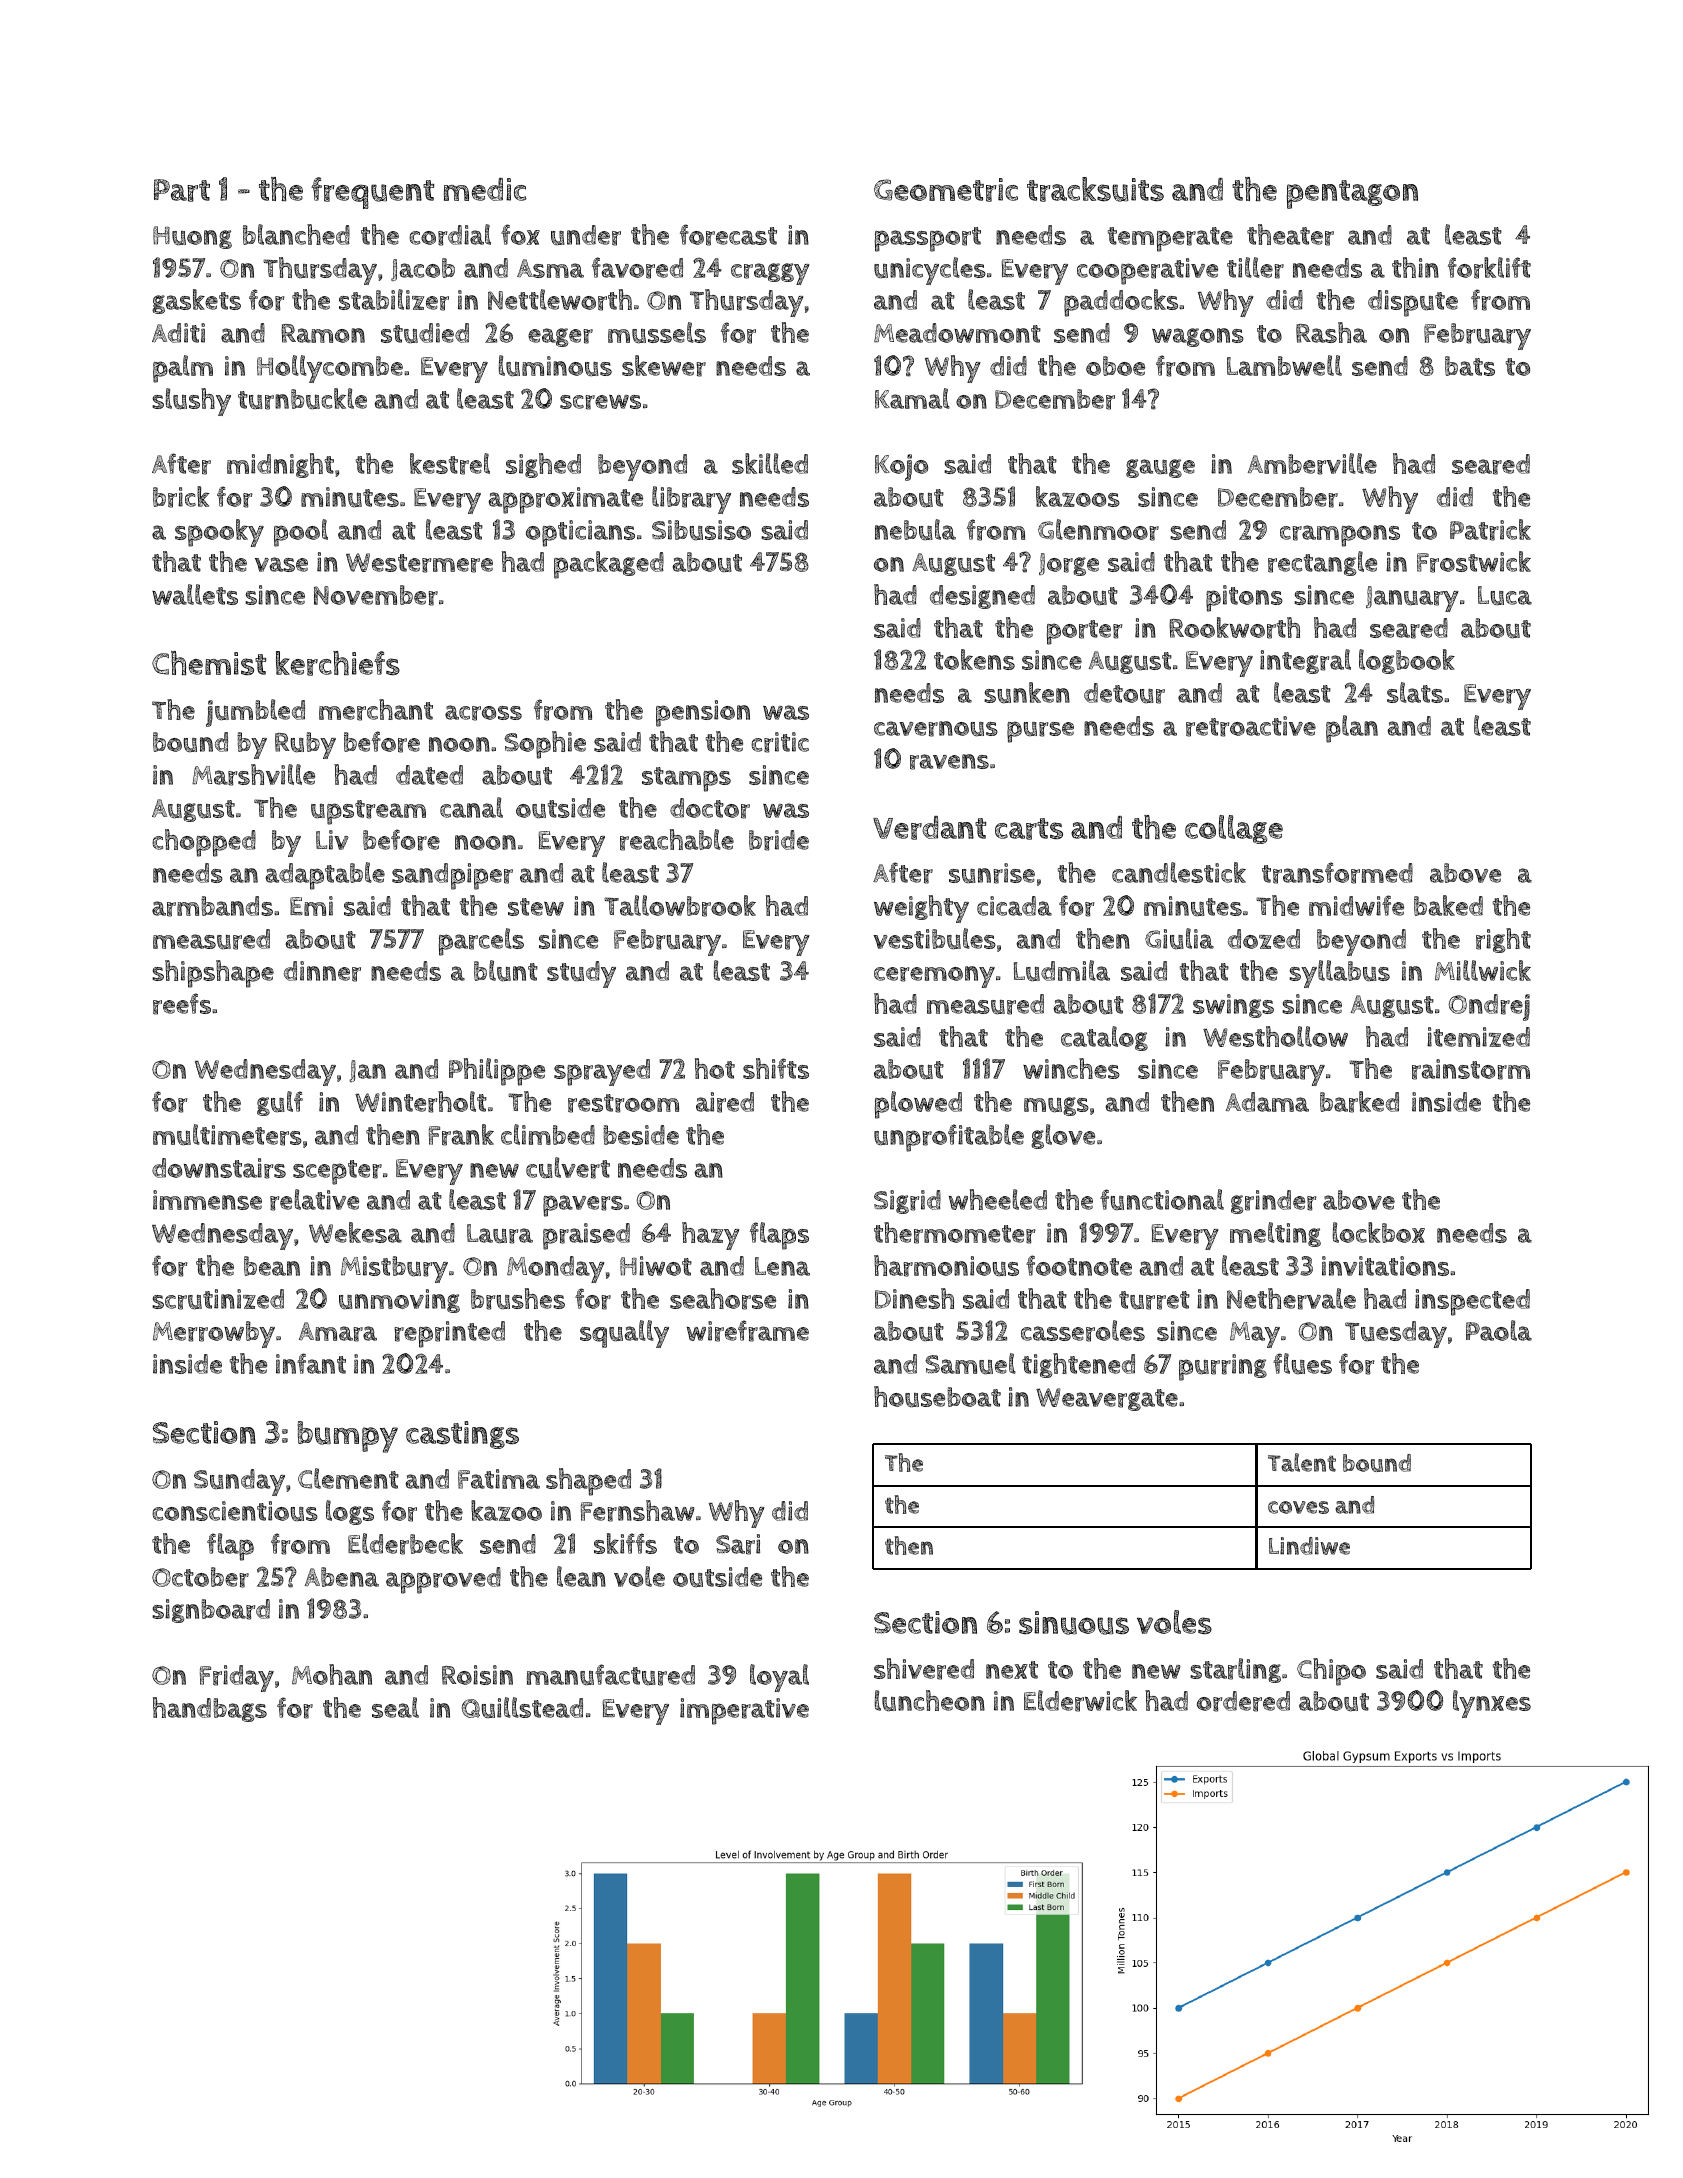 Image resolution: width=1683 pixels, height=2178 pixels. What do you see at coordinates (1284, 365) in the screenshot?
I see `Lambwell` at bounding box center [1284, 365].
